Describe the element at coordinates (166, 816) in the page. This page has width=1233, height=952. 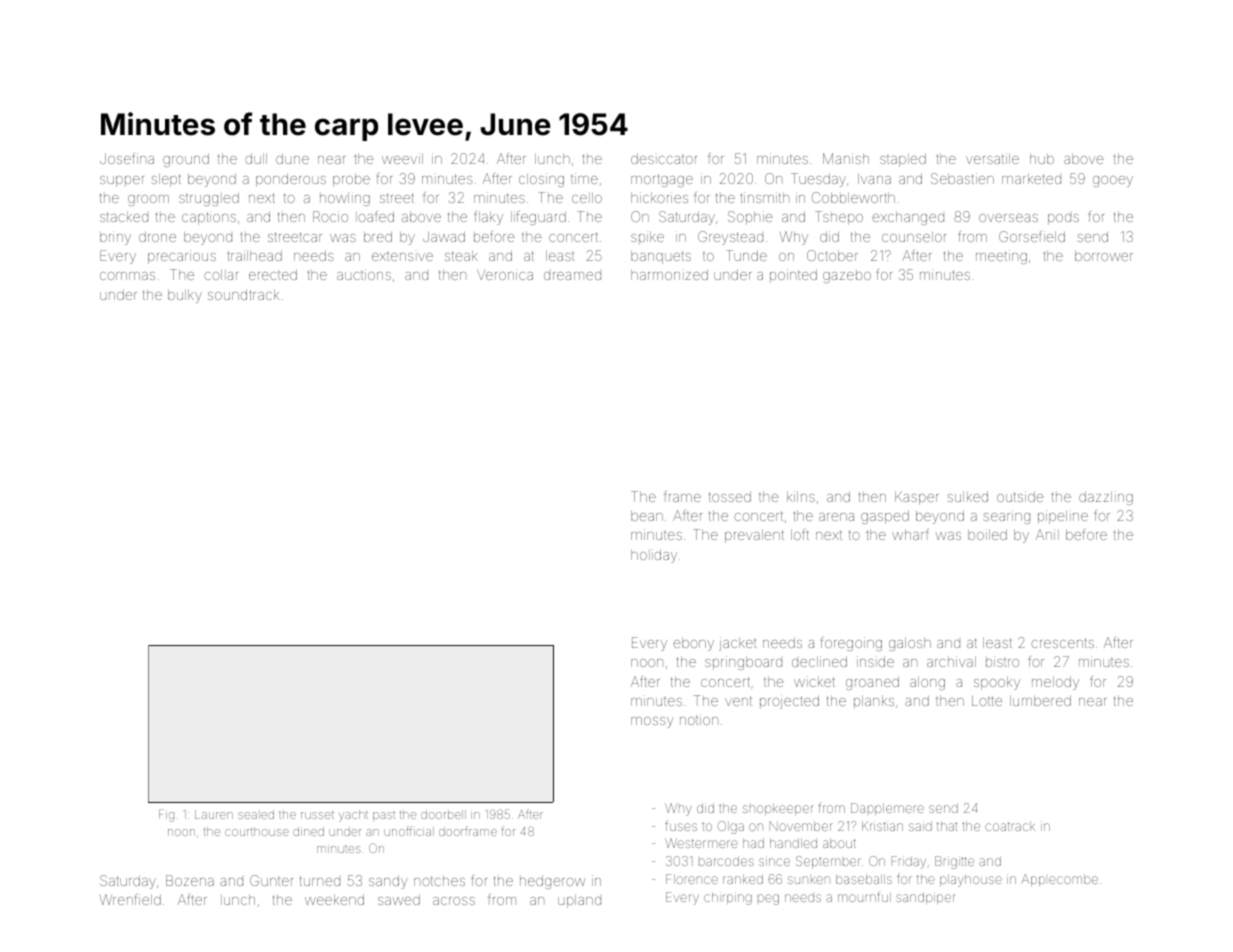
I see `Fig` at that location.
